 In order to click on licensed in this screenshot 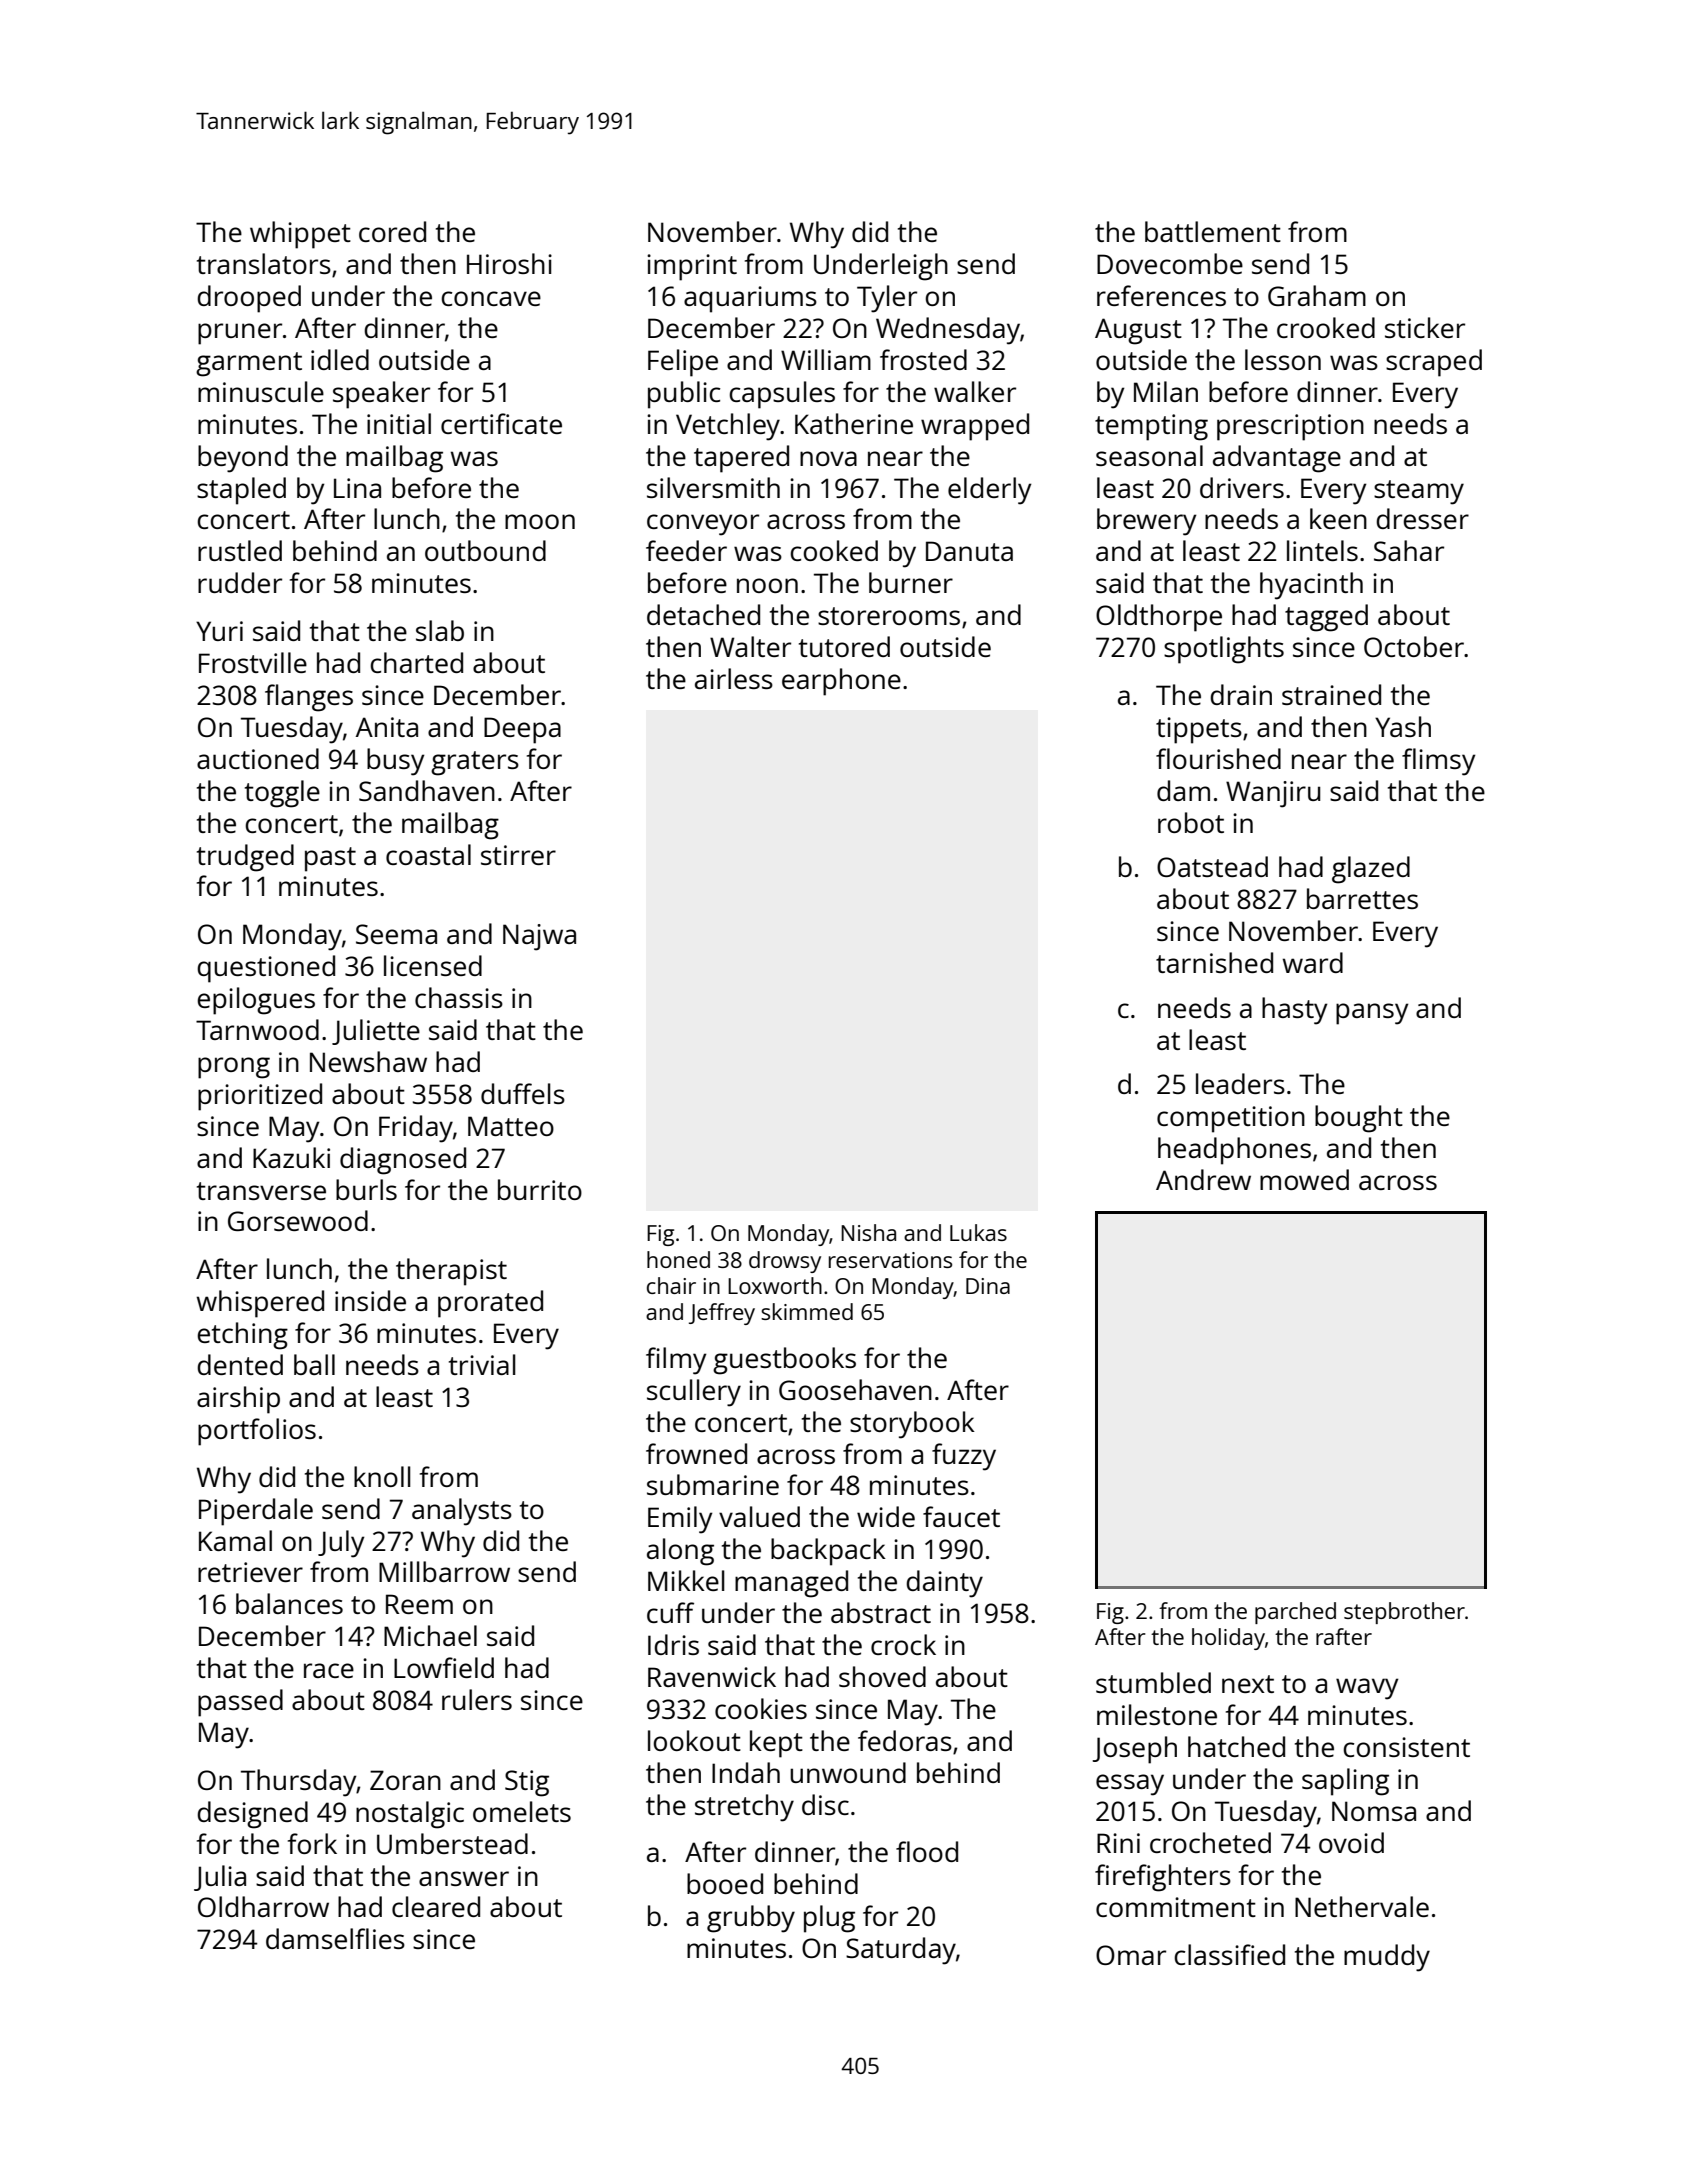, I will do `click(433, 965)`.
